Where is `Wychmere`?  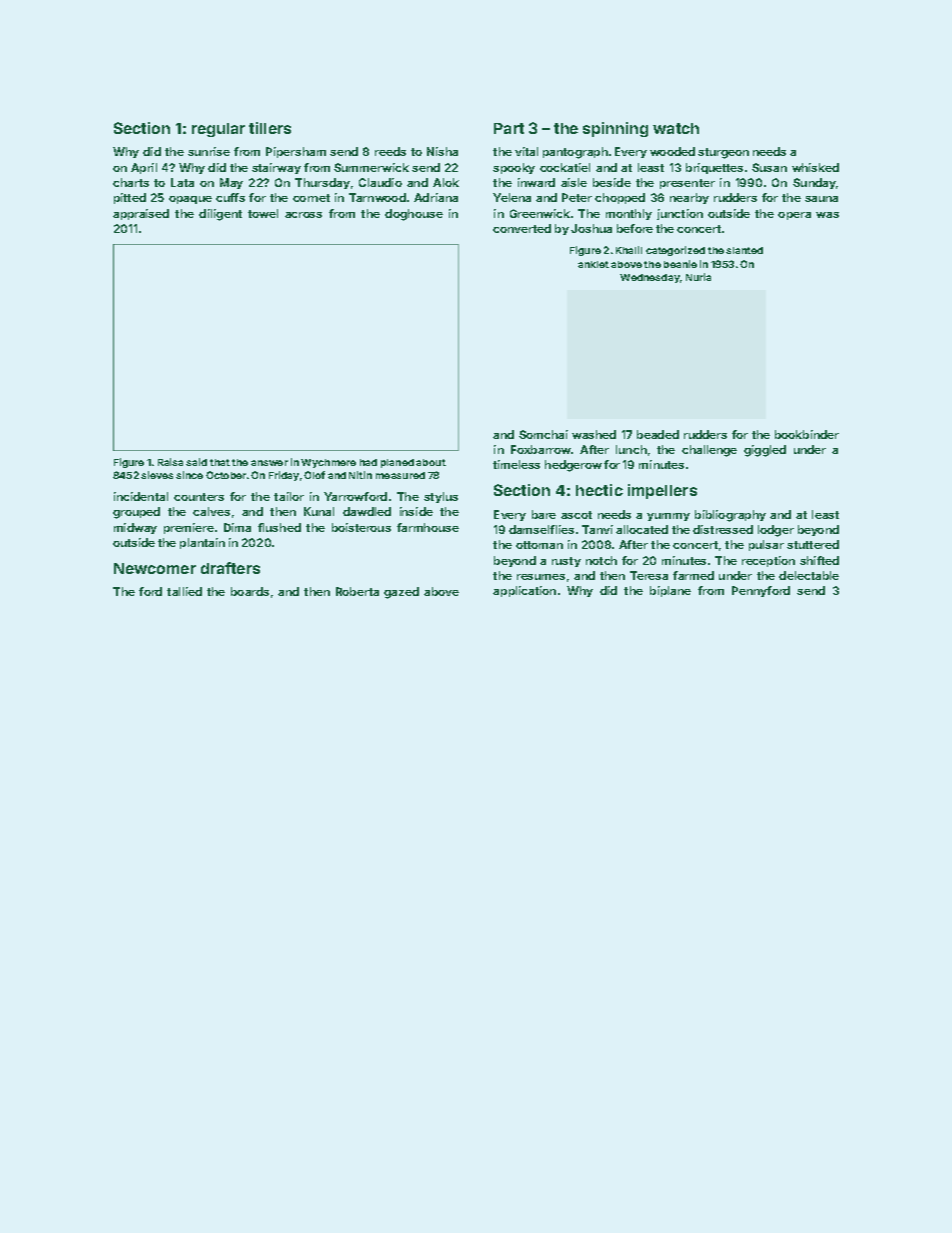
Wychmere is located at coordinates (328, 463).
